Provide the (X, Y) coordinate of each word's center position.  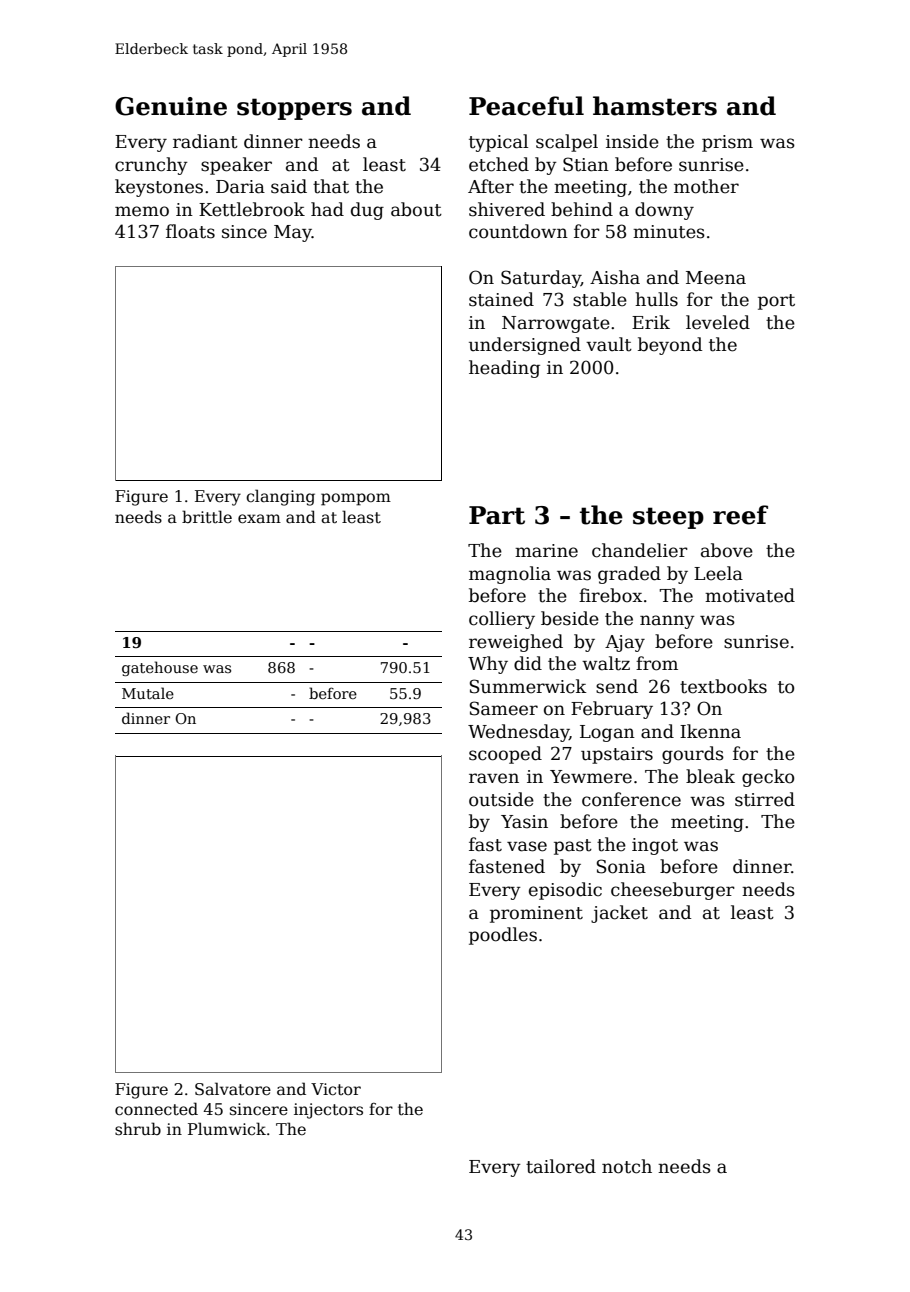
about (416, 209)
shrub (138, 1128)
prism (727, 143)
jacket (619, 914)
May (293, 233)
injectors (328, 1111)
